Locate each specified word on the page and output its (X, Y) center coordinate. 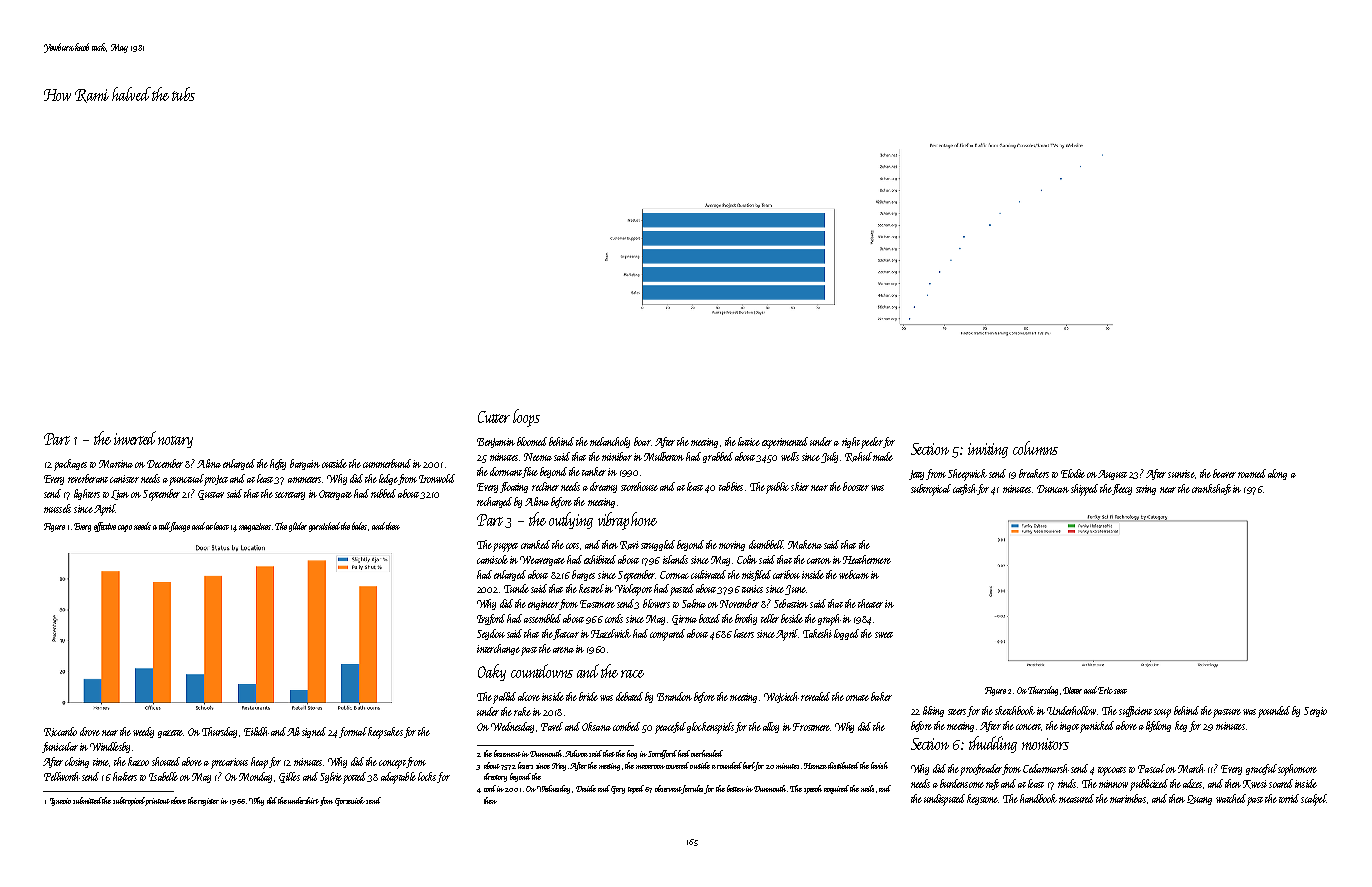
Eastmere (597, 604)
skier (800, 486)
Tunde (516, 588)
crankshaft (1211, 489)
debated (629, 696)
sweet (884, 635)
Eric (1105, 690)
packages (70, 465)
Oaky (492, 672)
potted (354, 778)
